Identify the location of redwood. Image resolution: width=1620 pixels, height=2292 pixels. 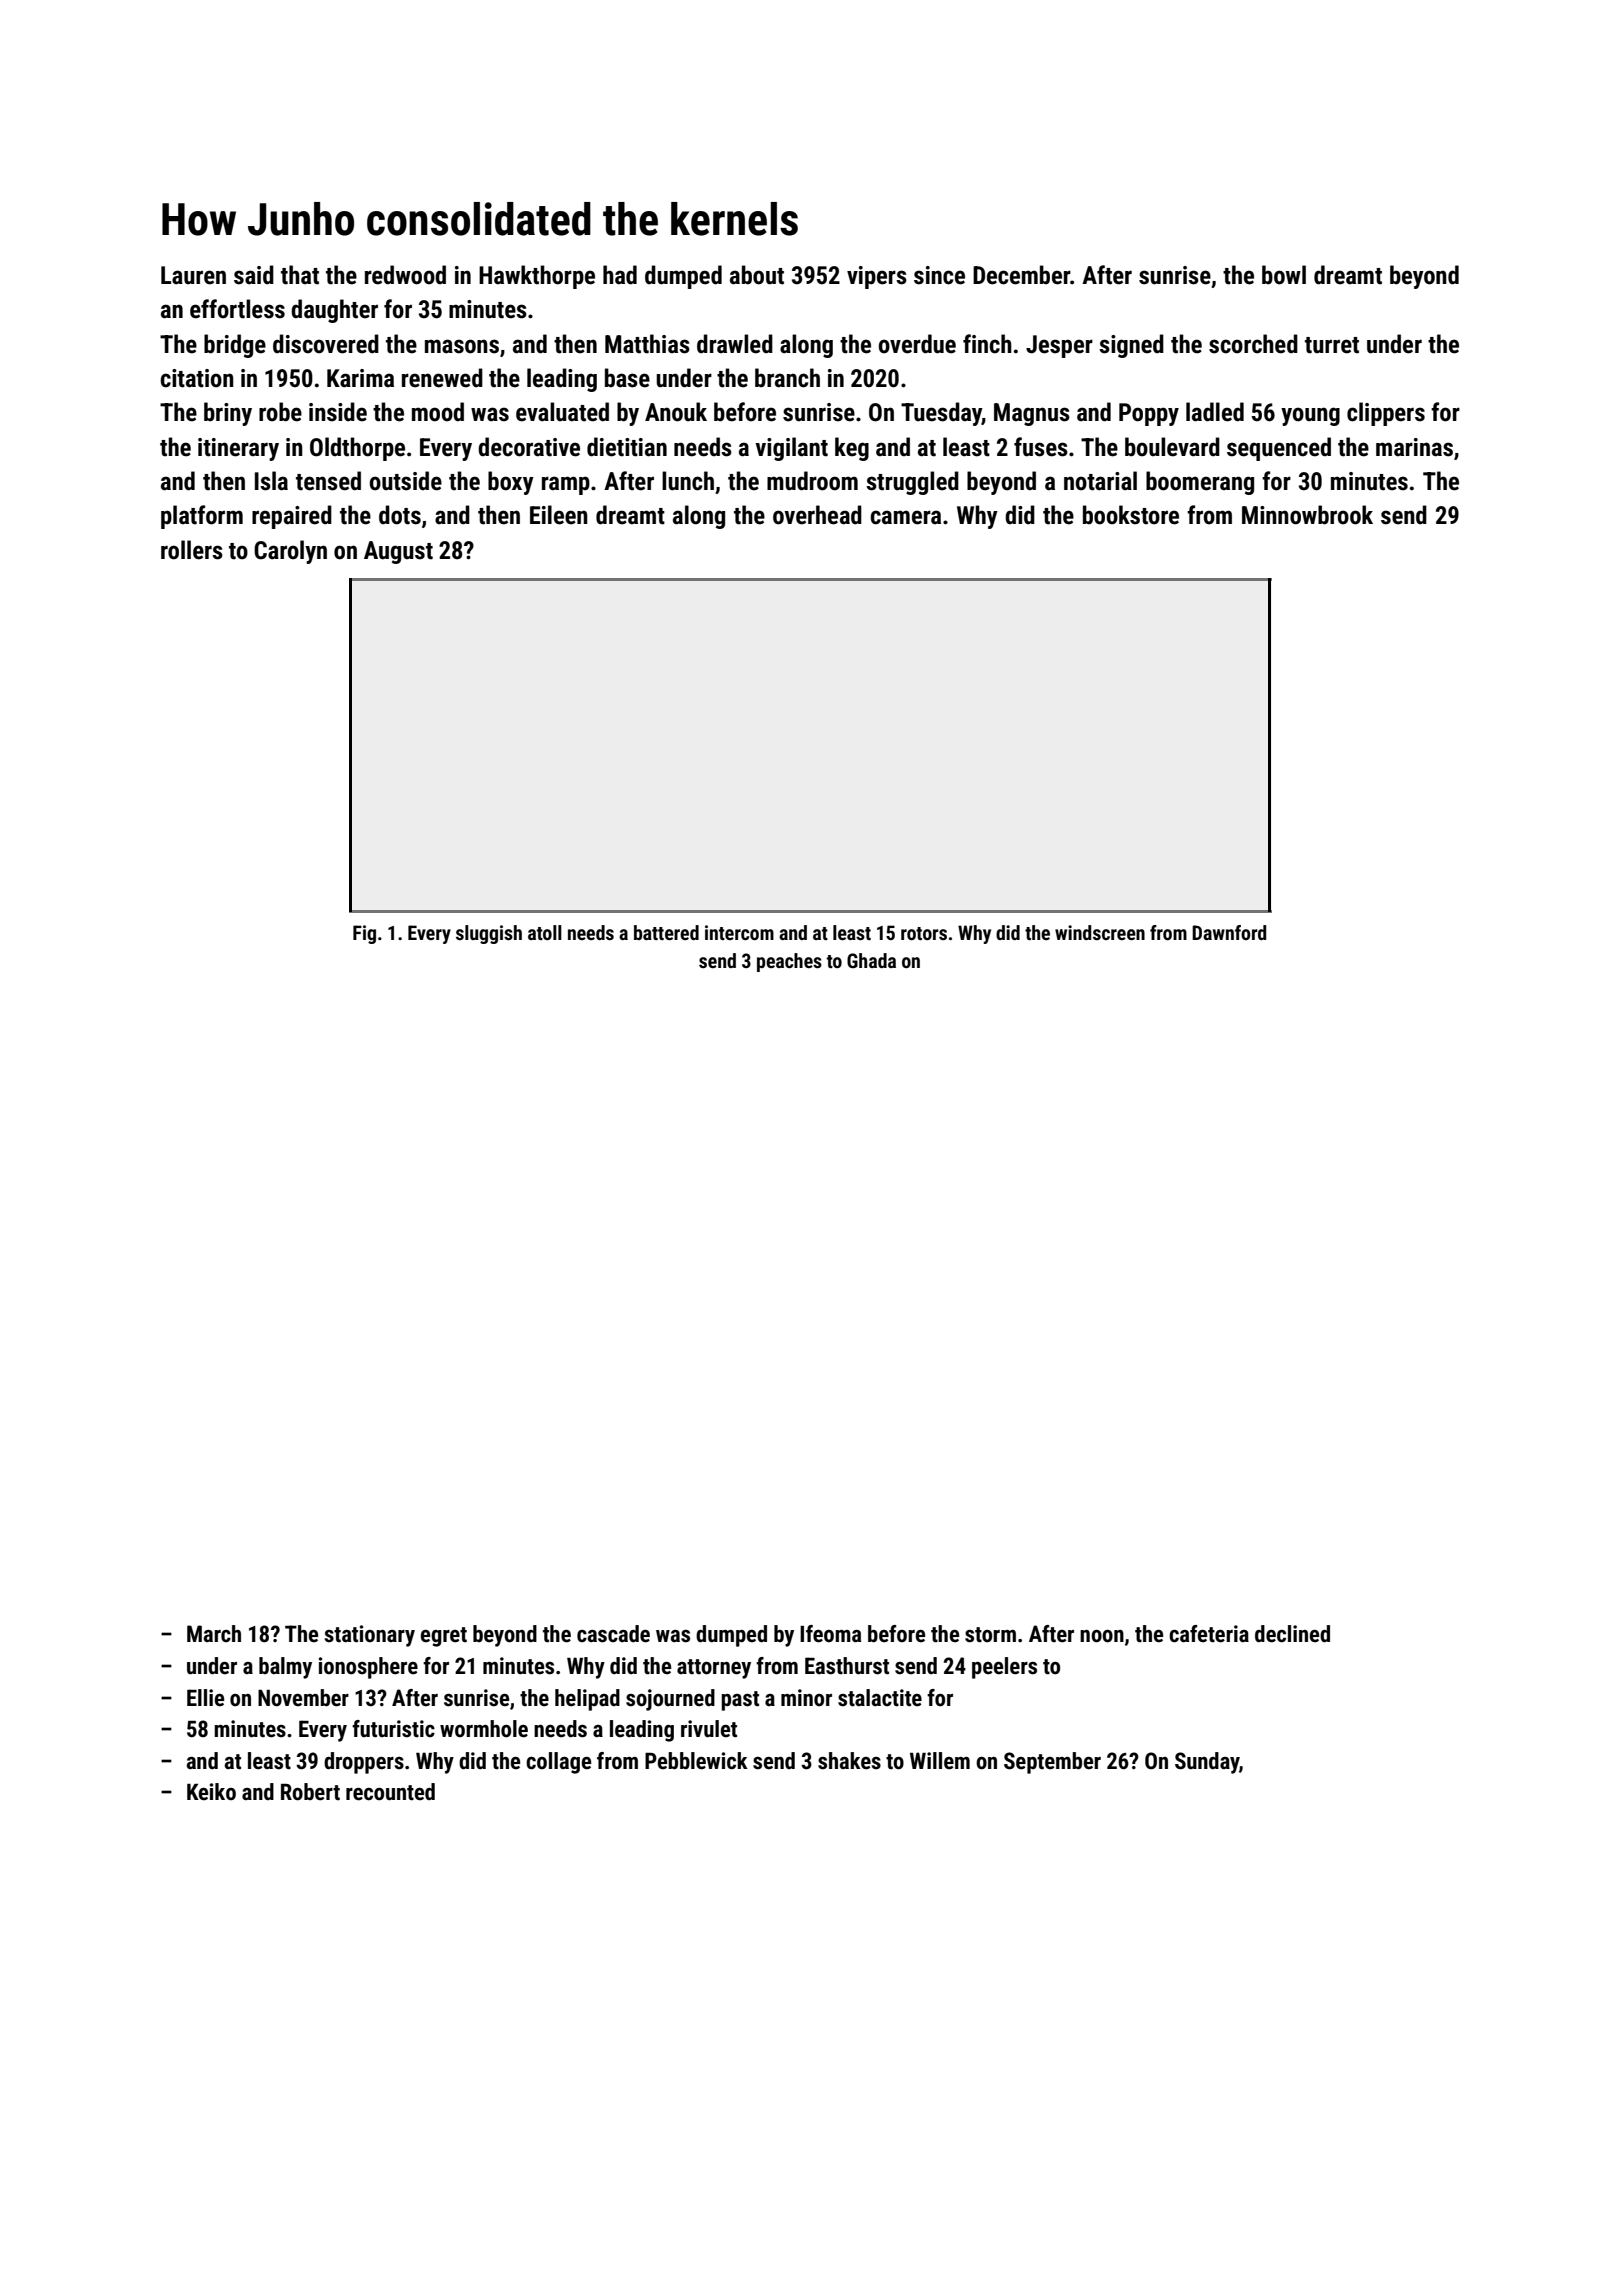
(405, 275).
